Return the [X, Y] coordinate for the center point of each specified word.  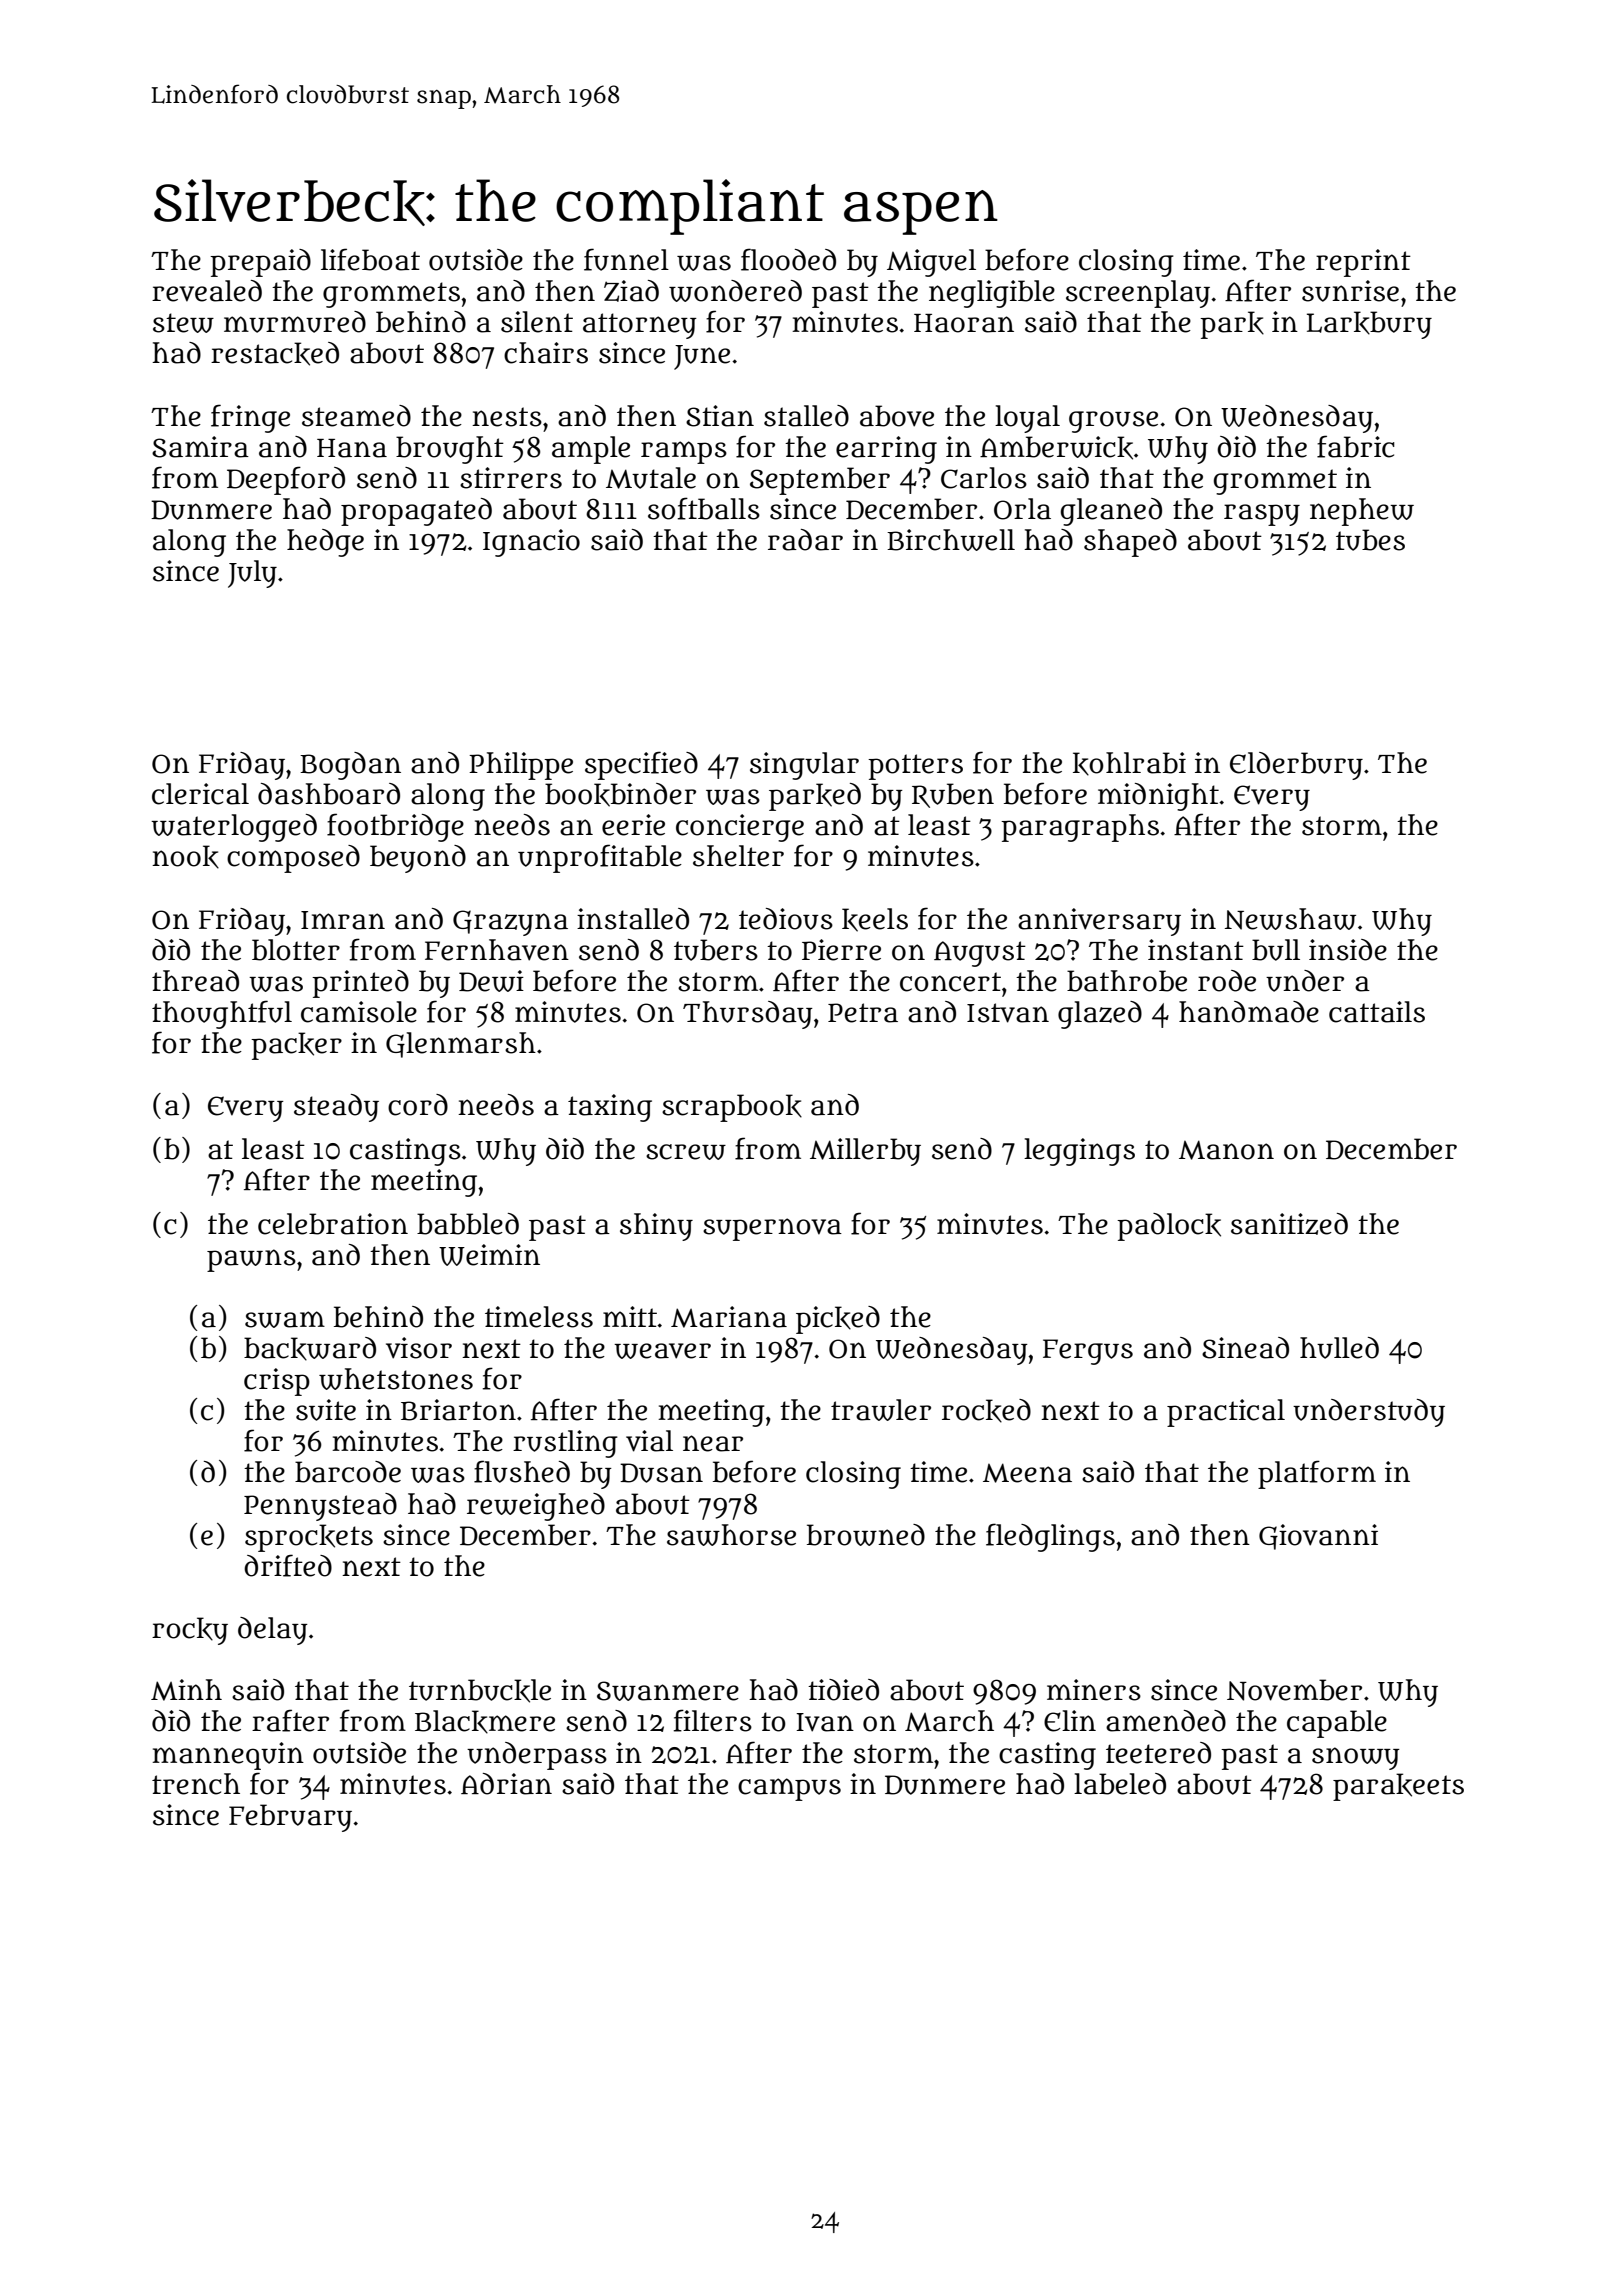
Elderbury [1296, 766]
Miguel [931, 263]
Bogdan [350, 766]
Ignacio [531, 543]
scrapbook [732, 1108]
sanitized [1289, 1224]
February [290, 1818]
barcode [348, 1472]
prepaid [260, 263]
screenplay [1138, 294]
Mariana [729, 1317]
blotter [296, 950]
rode [1227, 981]
